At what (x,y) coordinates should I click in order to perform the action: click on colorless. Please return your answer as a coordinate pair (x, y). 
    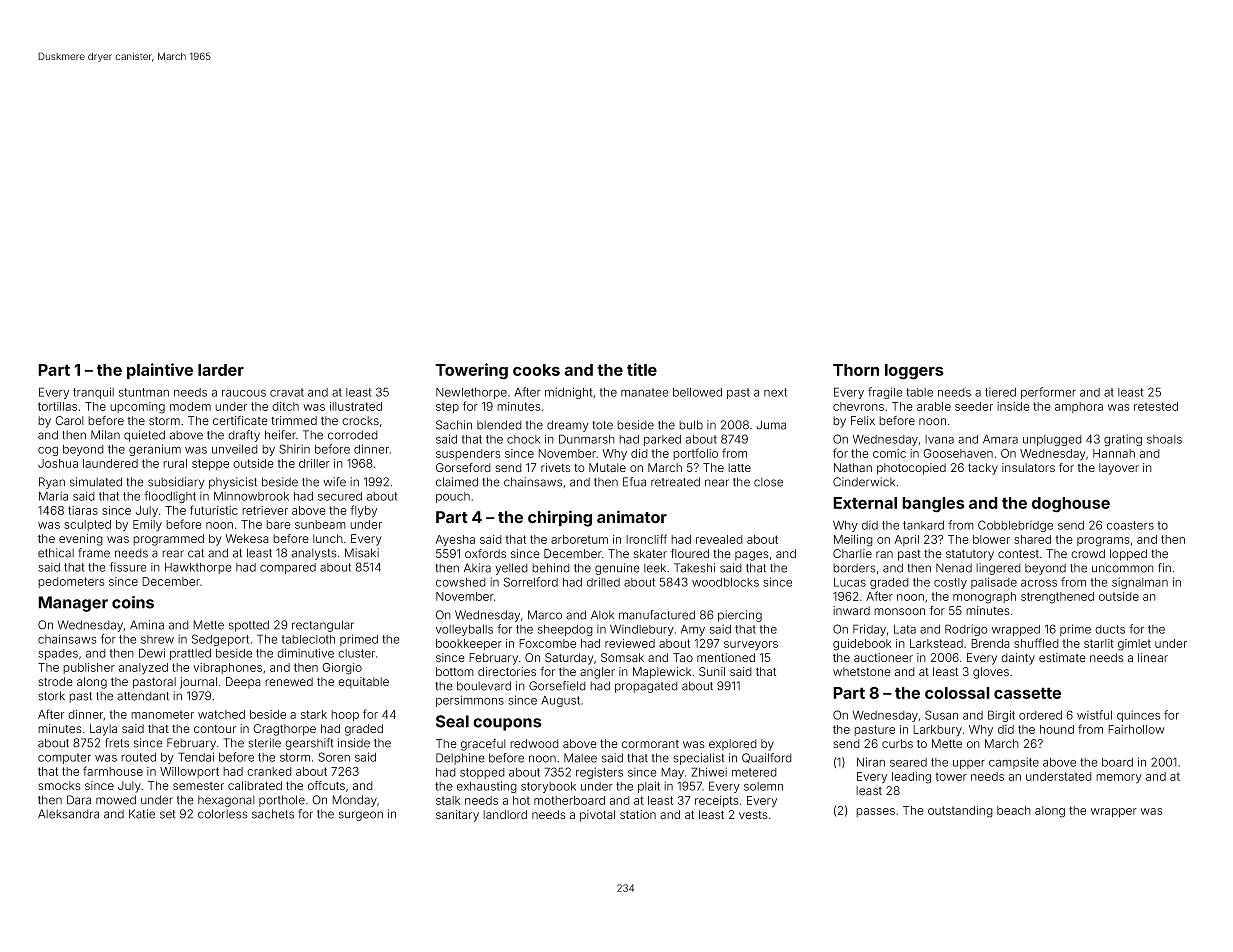
    Looking at the image, I should click on (223, 814).
